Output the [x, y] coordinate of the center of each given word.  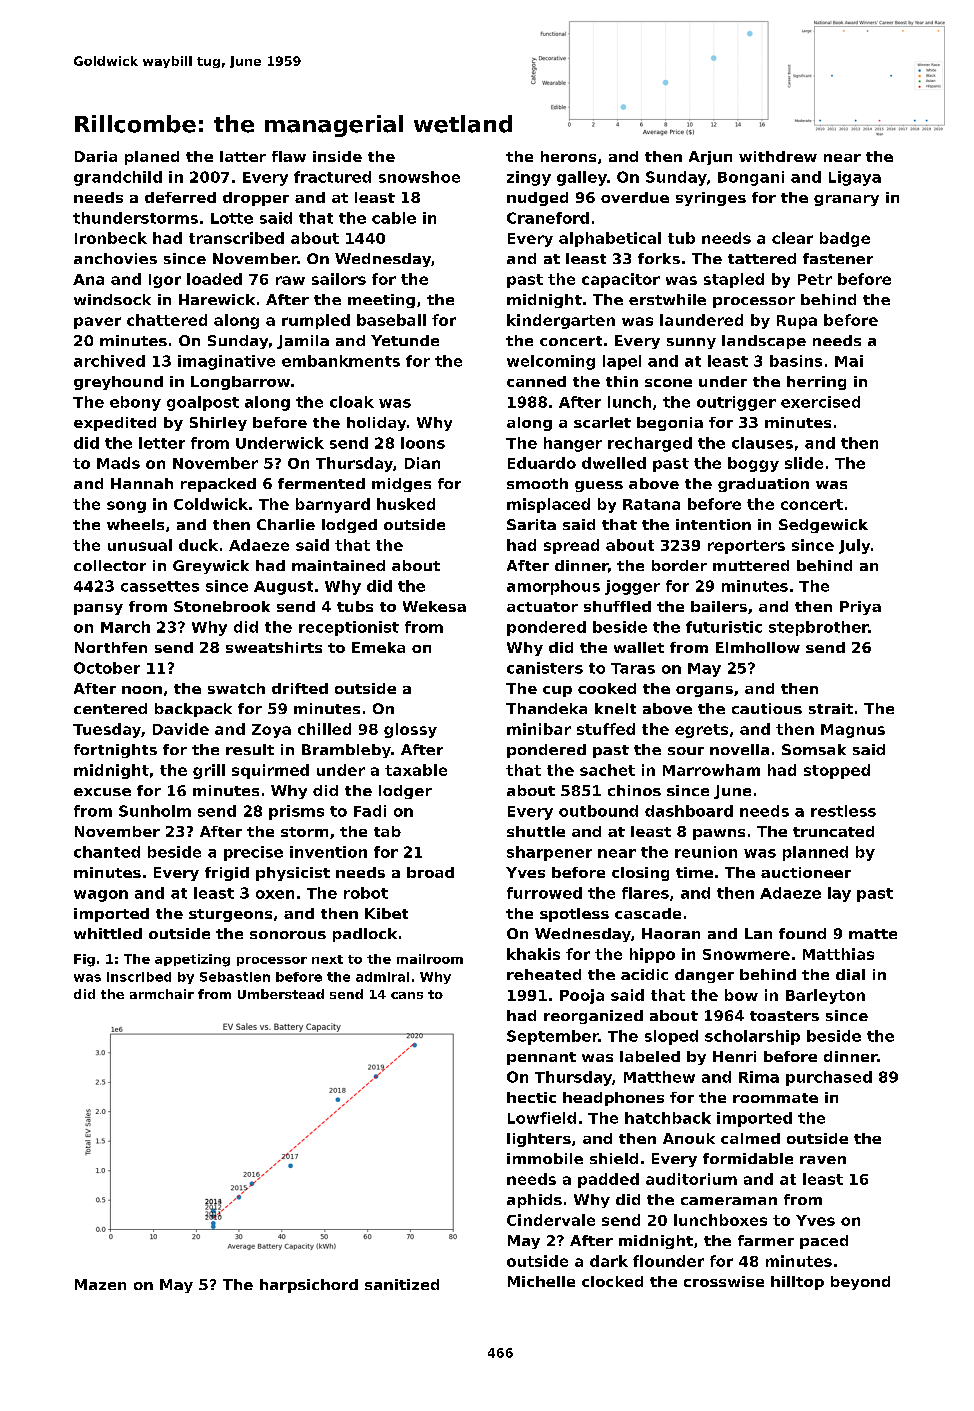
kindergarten [561, 321]
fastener [838, 258]
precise [253, 853]
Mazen [100, 1284]
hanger [573, 444]
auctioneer [806, 872]
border [679, 565]
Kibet [386, 913]
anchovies [115, 258]
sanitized [402, 1284]
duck [198, 545]
